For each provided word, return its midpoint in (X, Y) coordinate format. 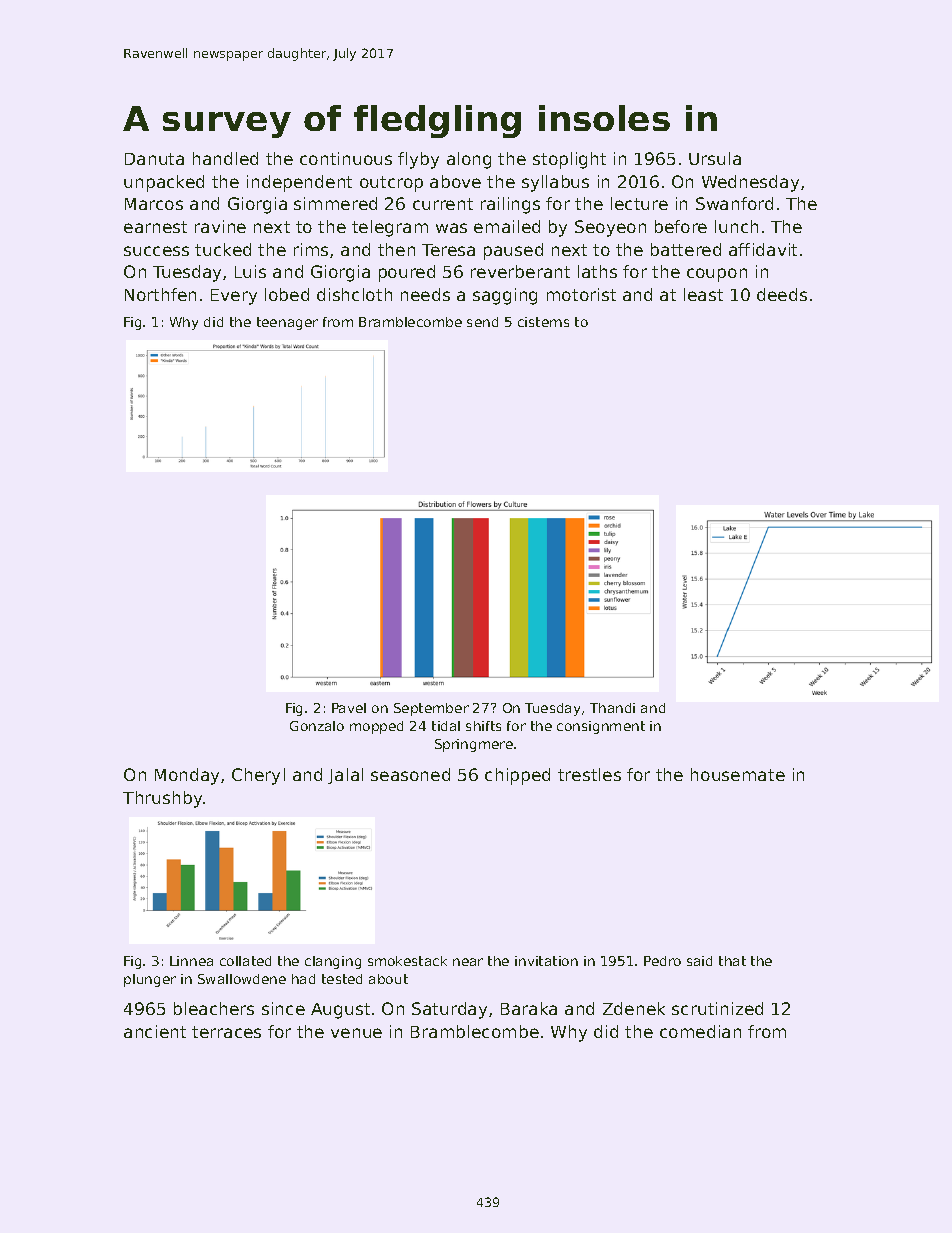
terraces (226, 1032)
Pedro (662, 961)
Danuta (154, 159)
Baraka (529, 1008)
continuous (346, 158)
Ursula (715, 158)
